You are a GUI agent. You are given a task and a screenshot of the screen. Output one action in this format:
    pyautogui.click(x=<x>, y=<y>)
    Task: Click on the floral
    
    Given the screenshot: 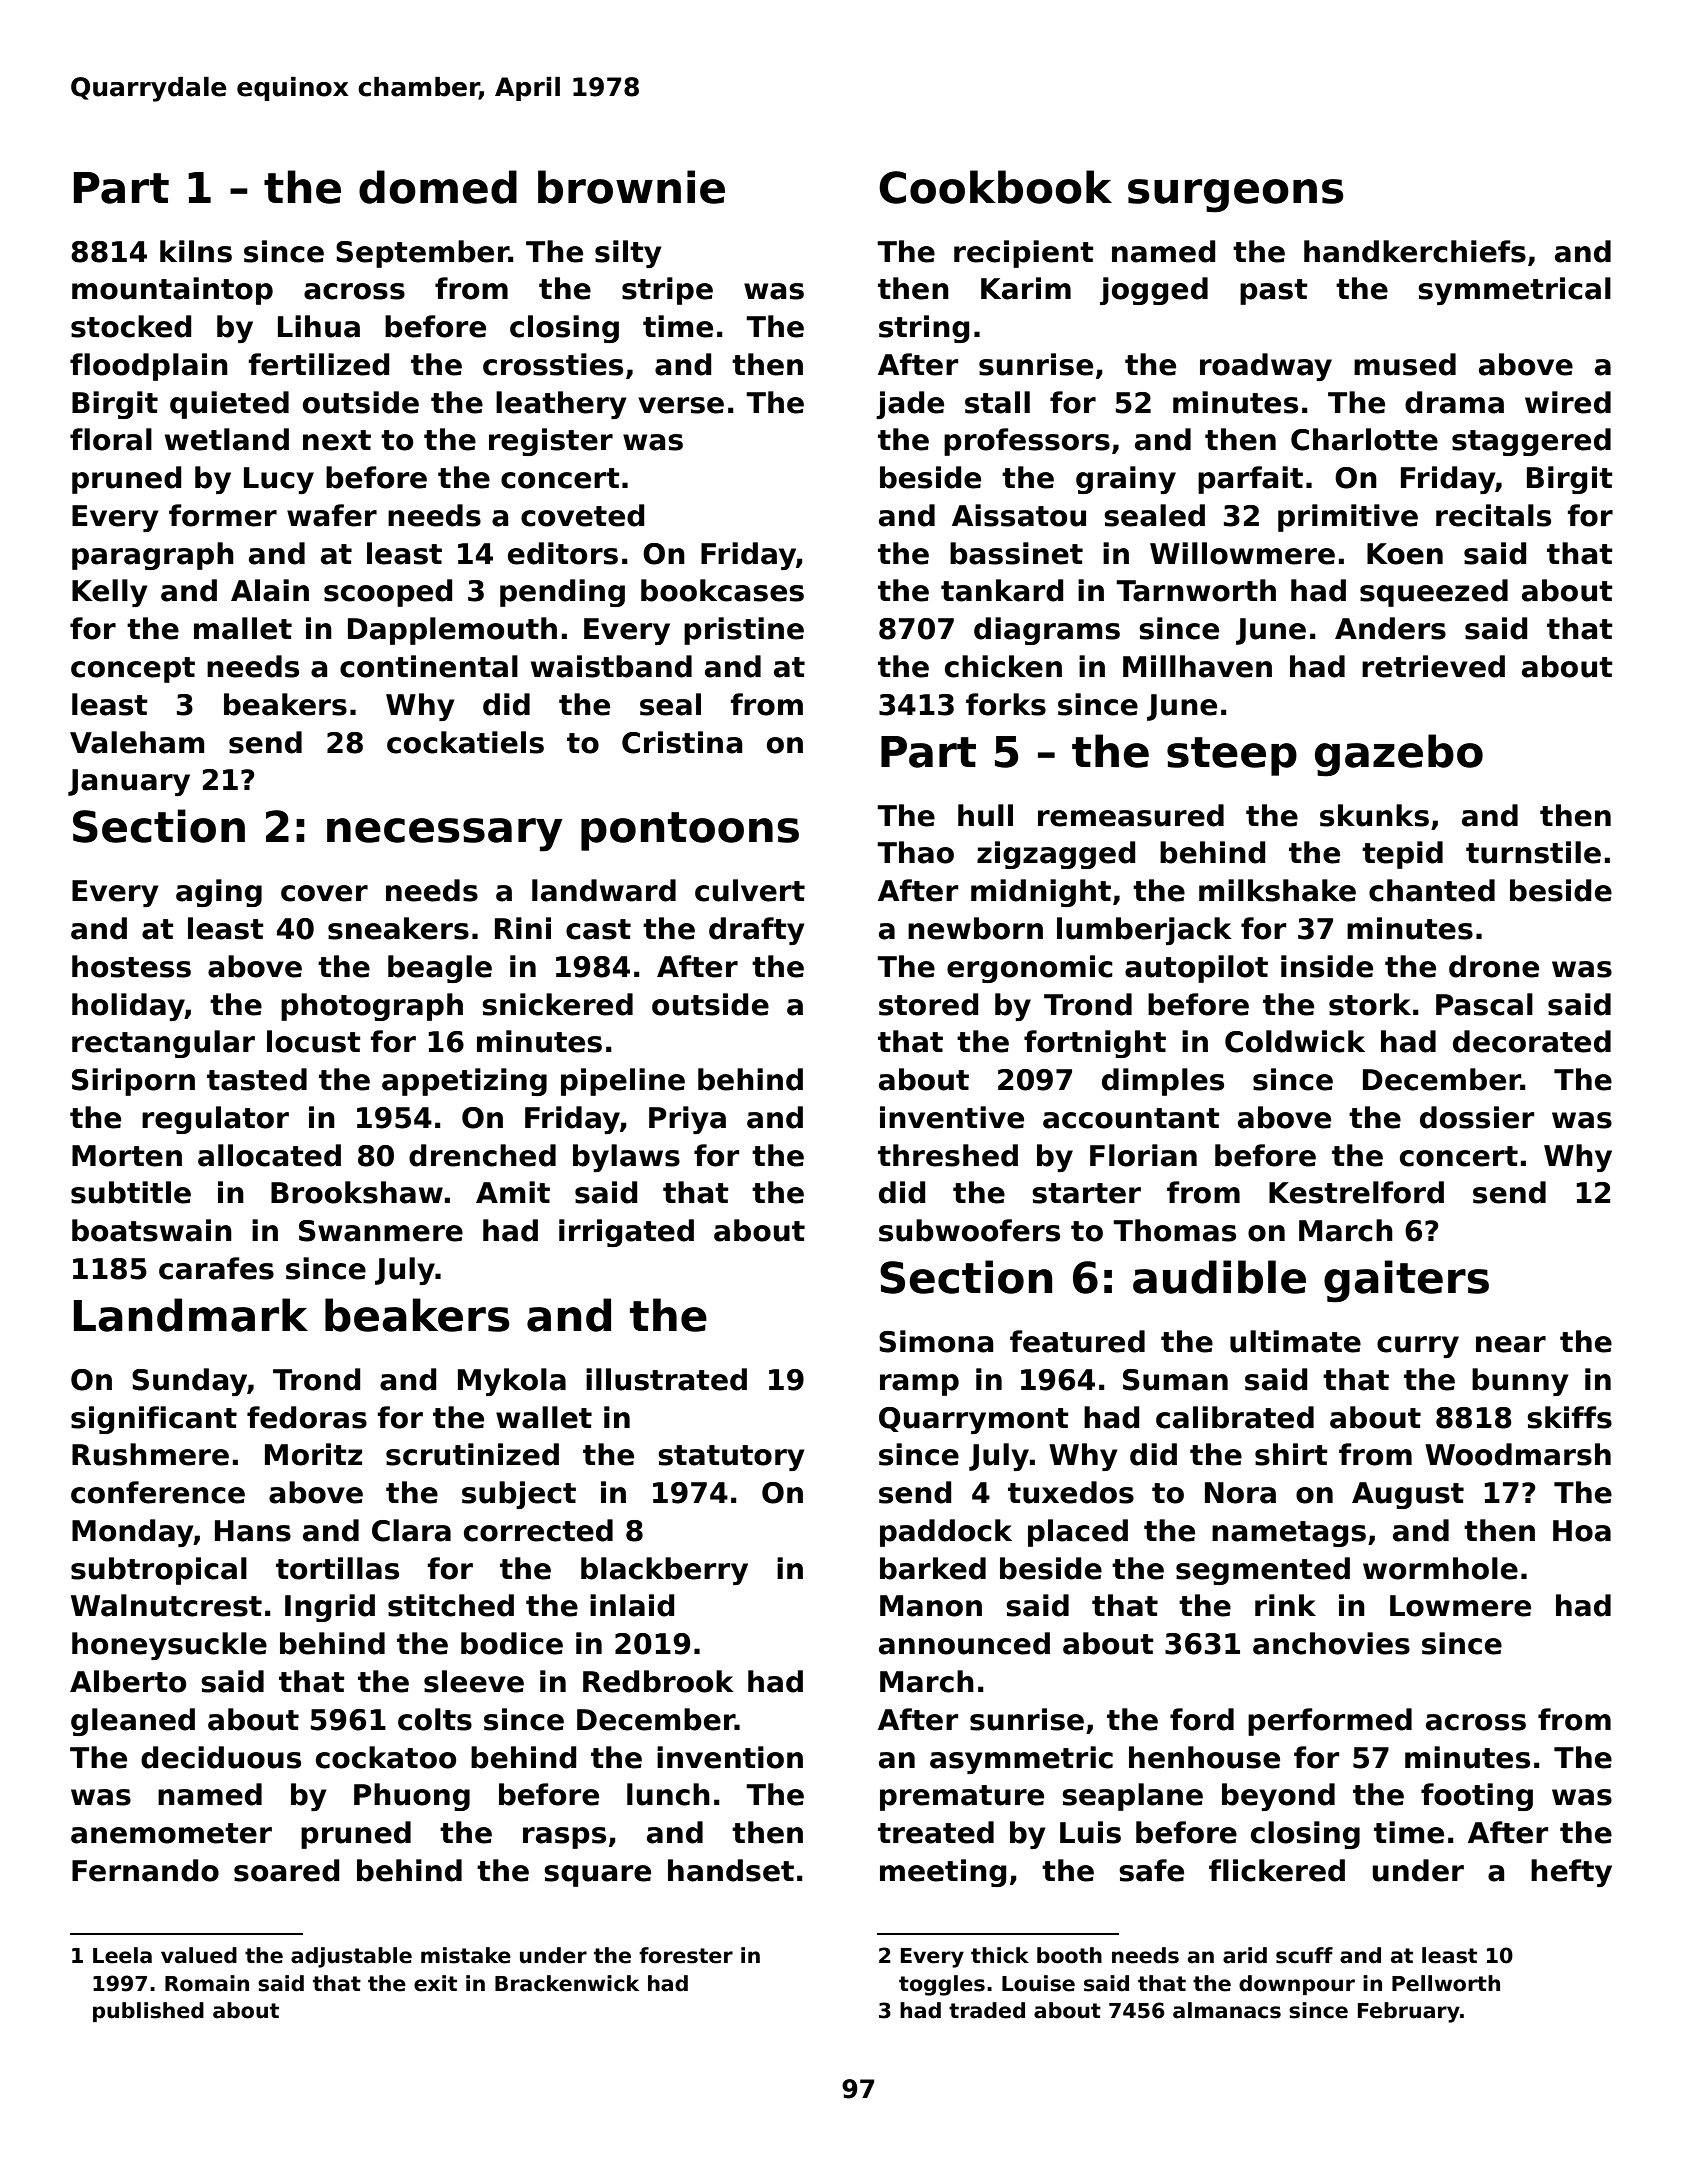 What is the action you would take?
    pyautogui.click(x=111, y=439)
